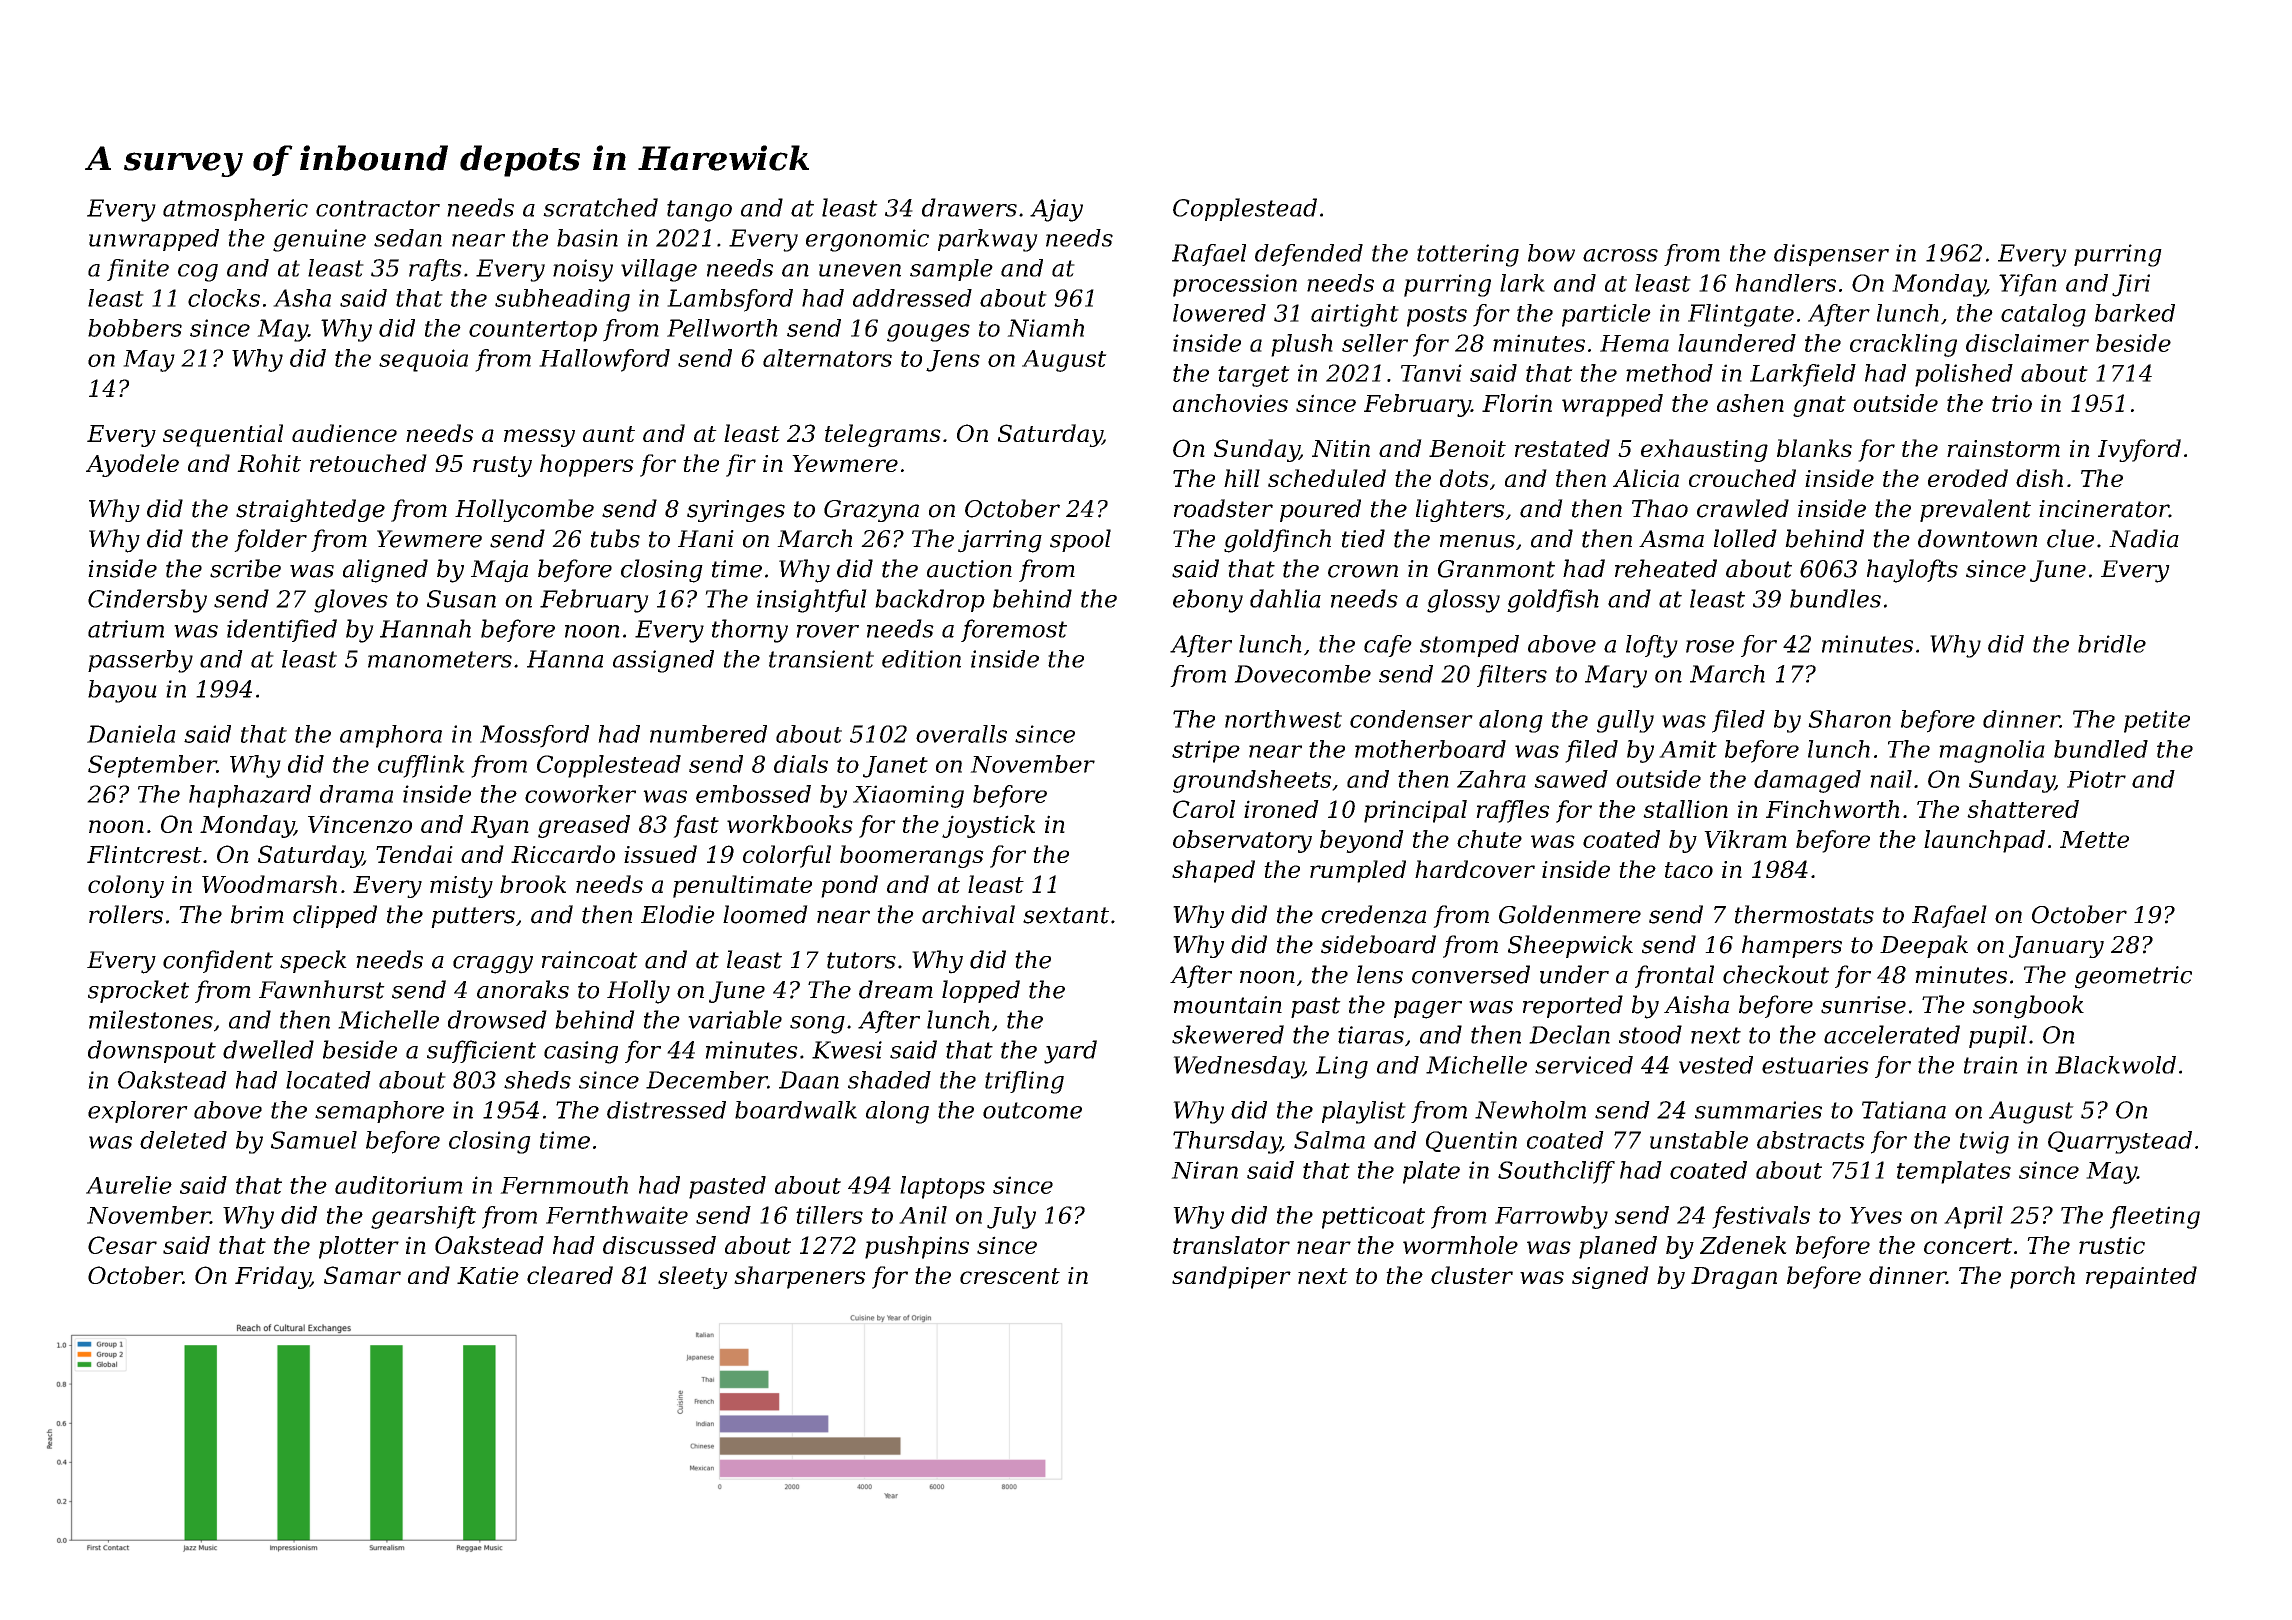 The image size is (2292, 1620). Describe the element at coordinates (1341, 448) in the screenshot. I see `Nitin` at that location.
